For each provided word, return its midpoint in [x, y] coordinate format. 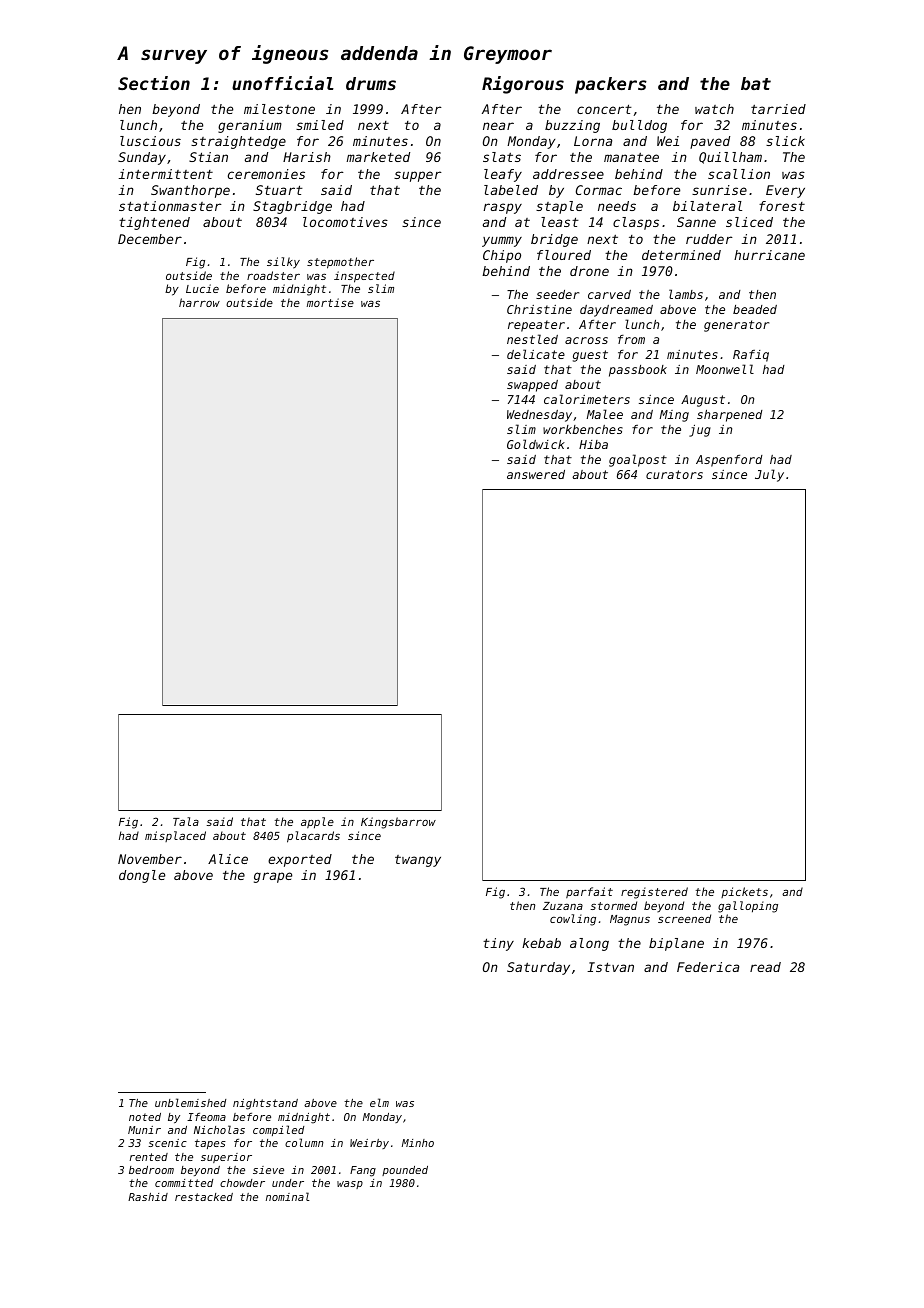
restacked [204, 1197]
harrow [199, 302]
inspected [364, 277]
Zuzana [563, 906]
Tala [186, 821]
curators [674, 474]
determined [681, 255]
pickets [744, 892]
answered [536, 474]
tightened [154, 223]
